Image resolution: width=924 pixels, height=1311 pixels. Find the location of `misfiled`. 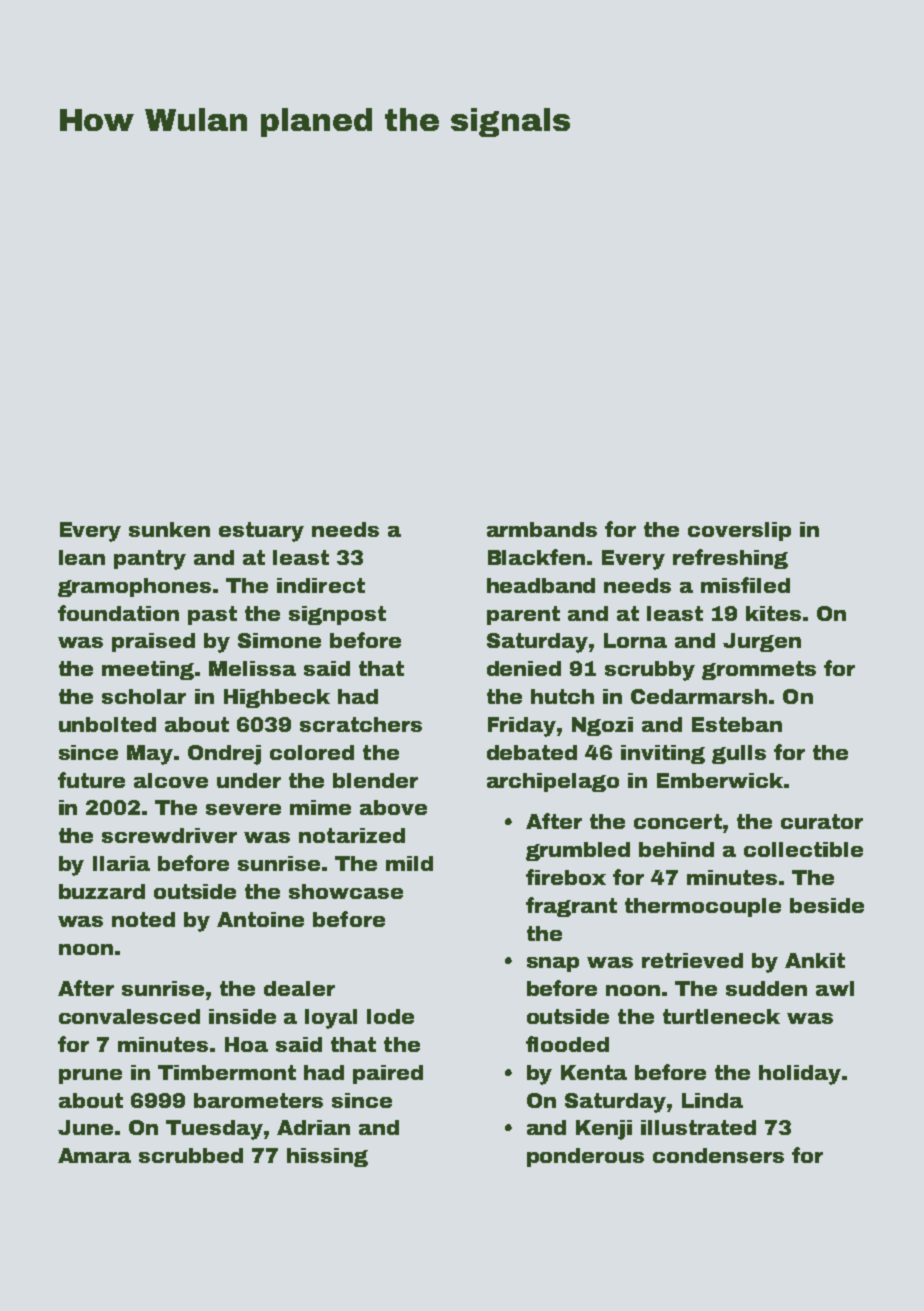

misfiled is located at coordinates (745, 585).
